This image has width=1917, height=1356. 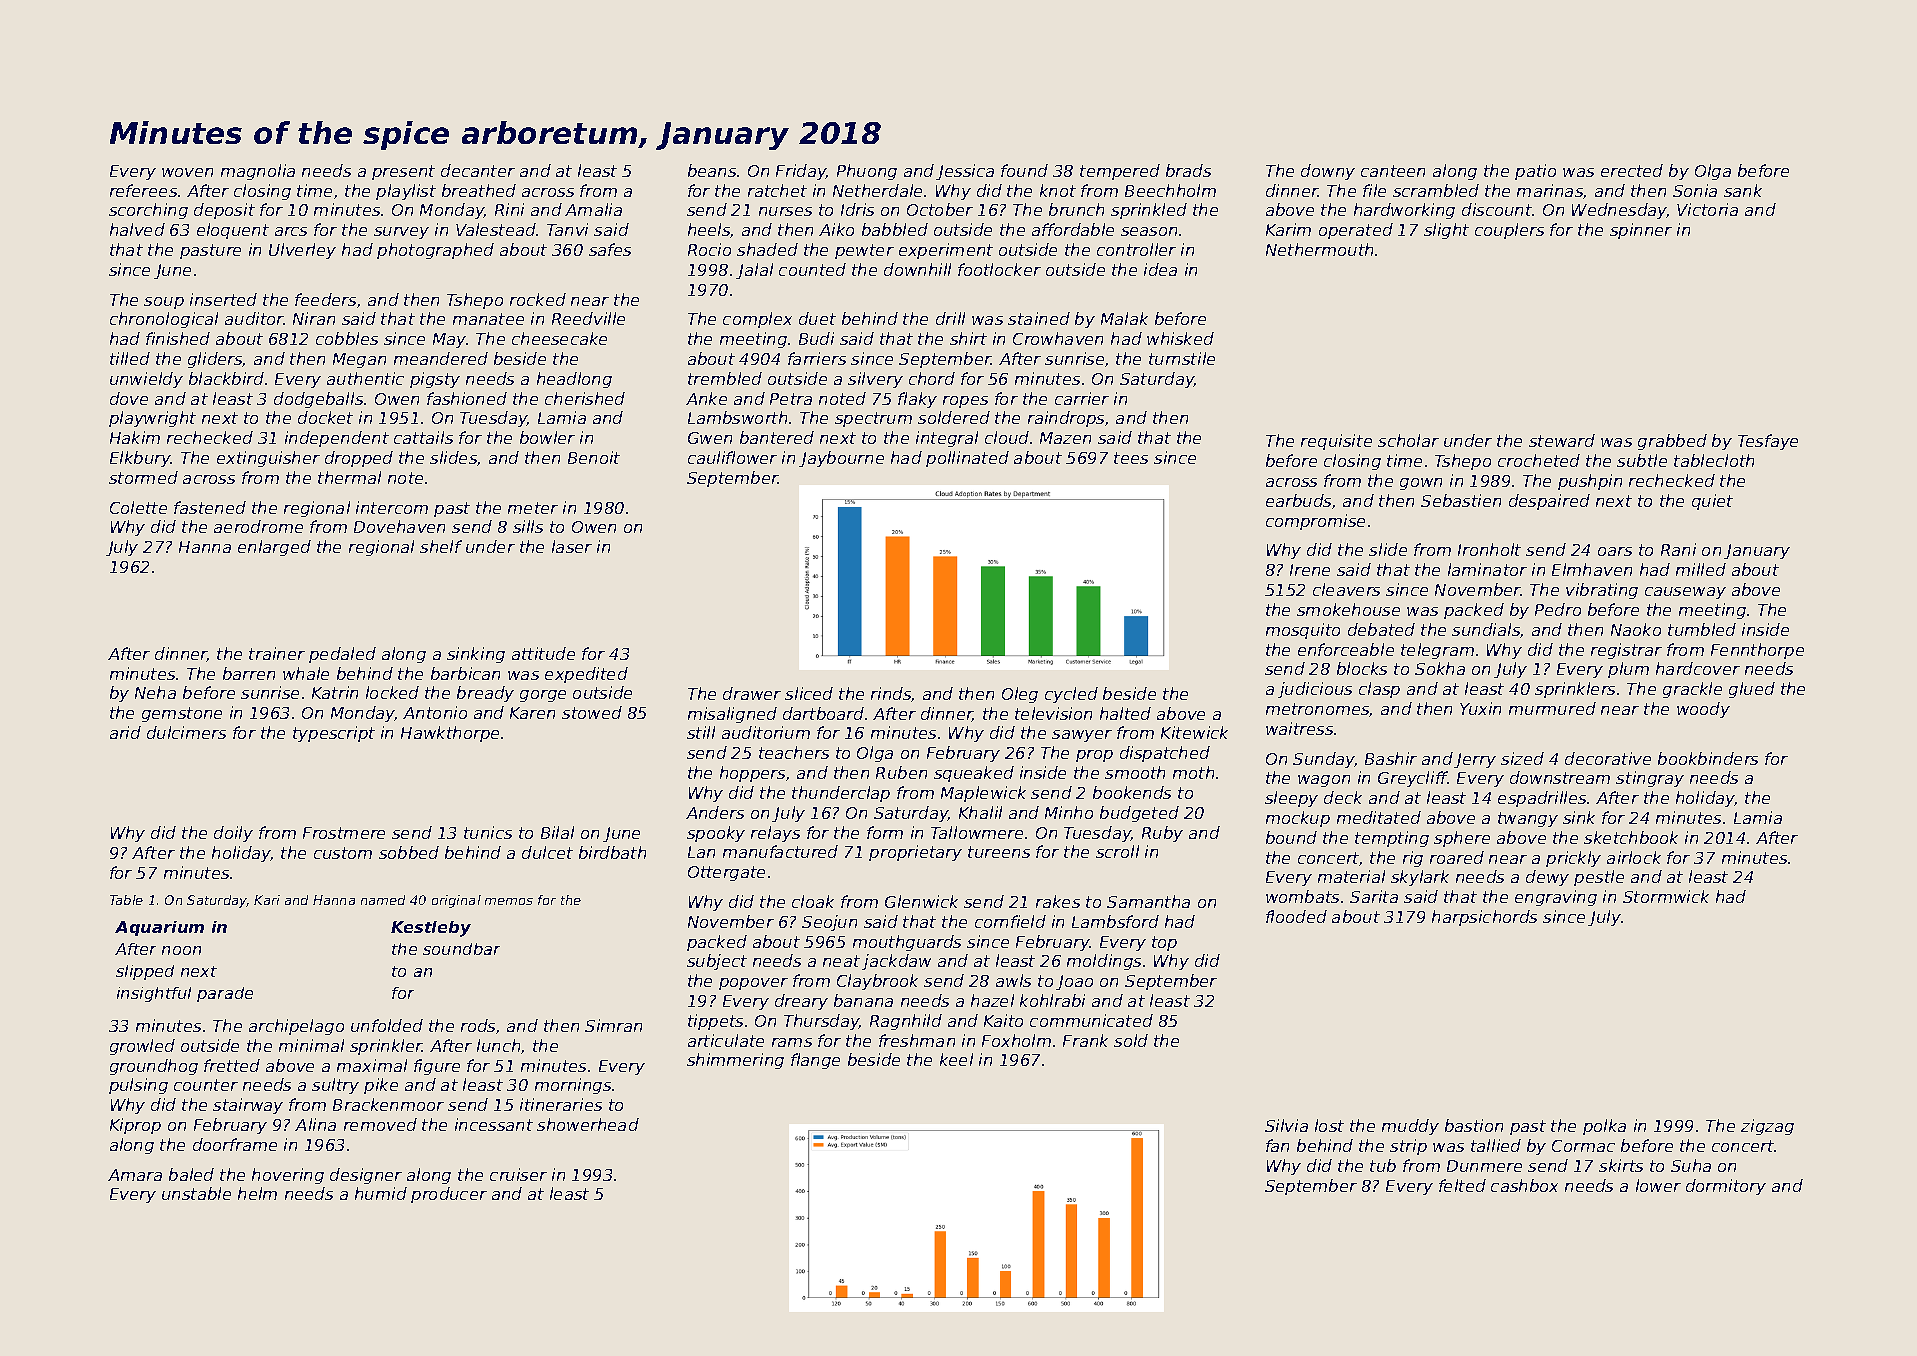 What do you see at coordinates (732, 715) in the image?
I see `misaligned` at bounding box center [732, 715].
